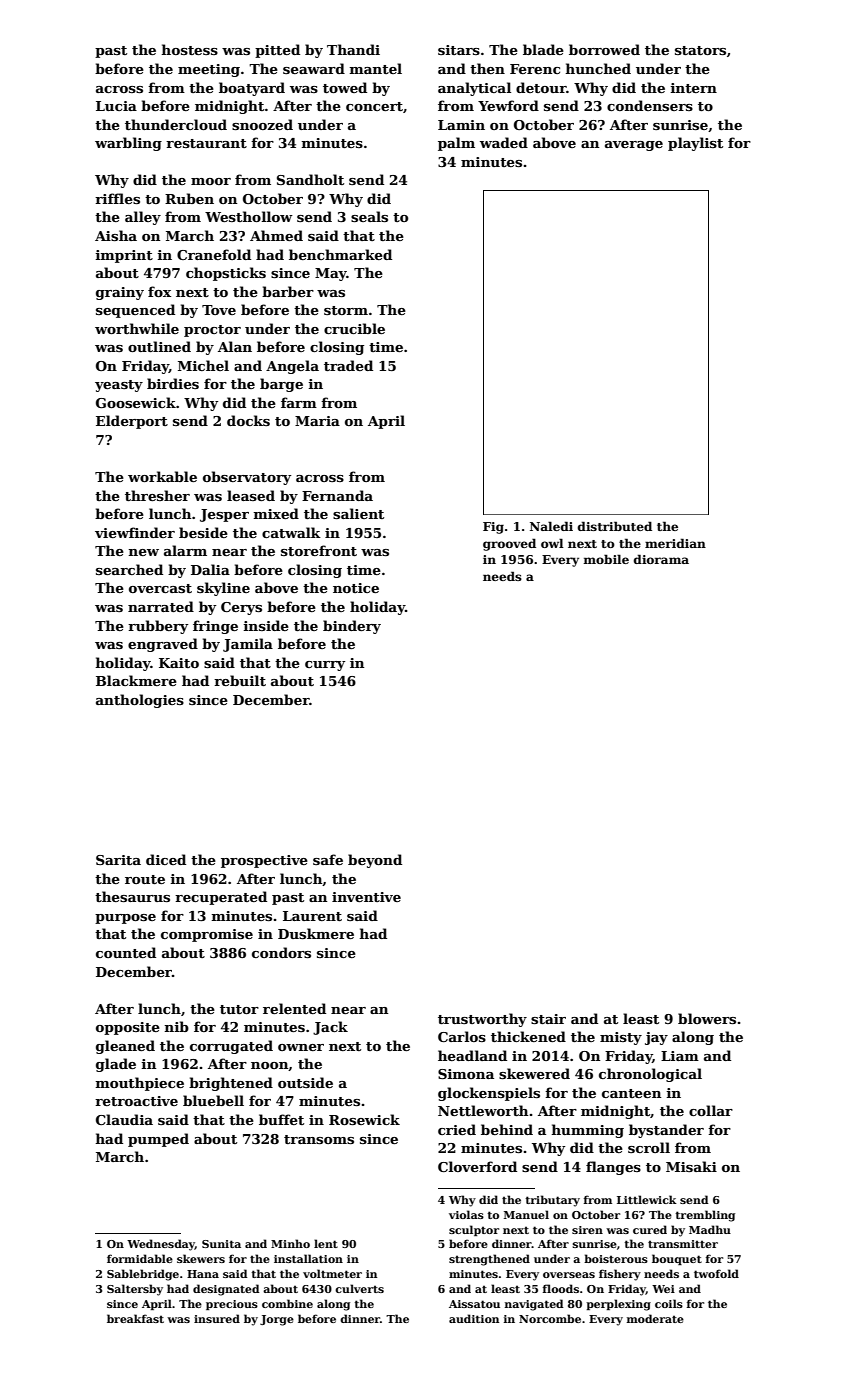 The image size is (849, 1400). Describe the element at coordinates (226, 274) in the document. I see `chopsticks` at that location.
